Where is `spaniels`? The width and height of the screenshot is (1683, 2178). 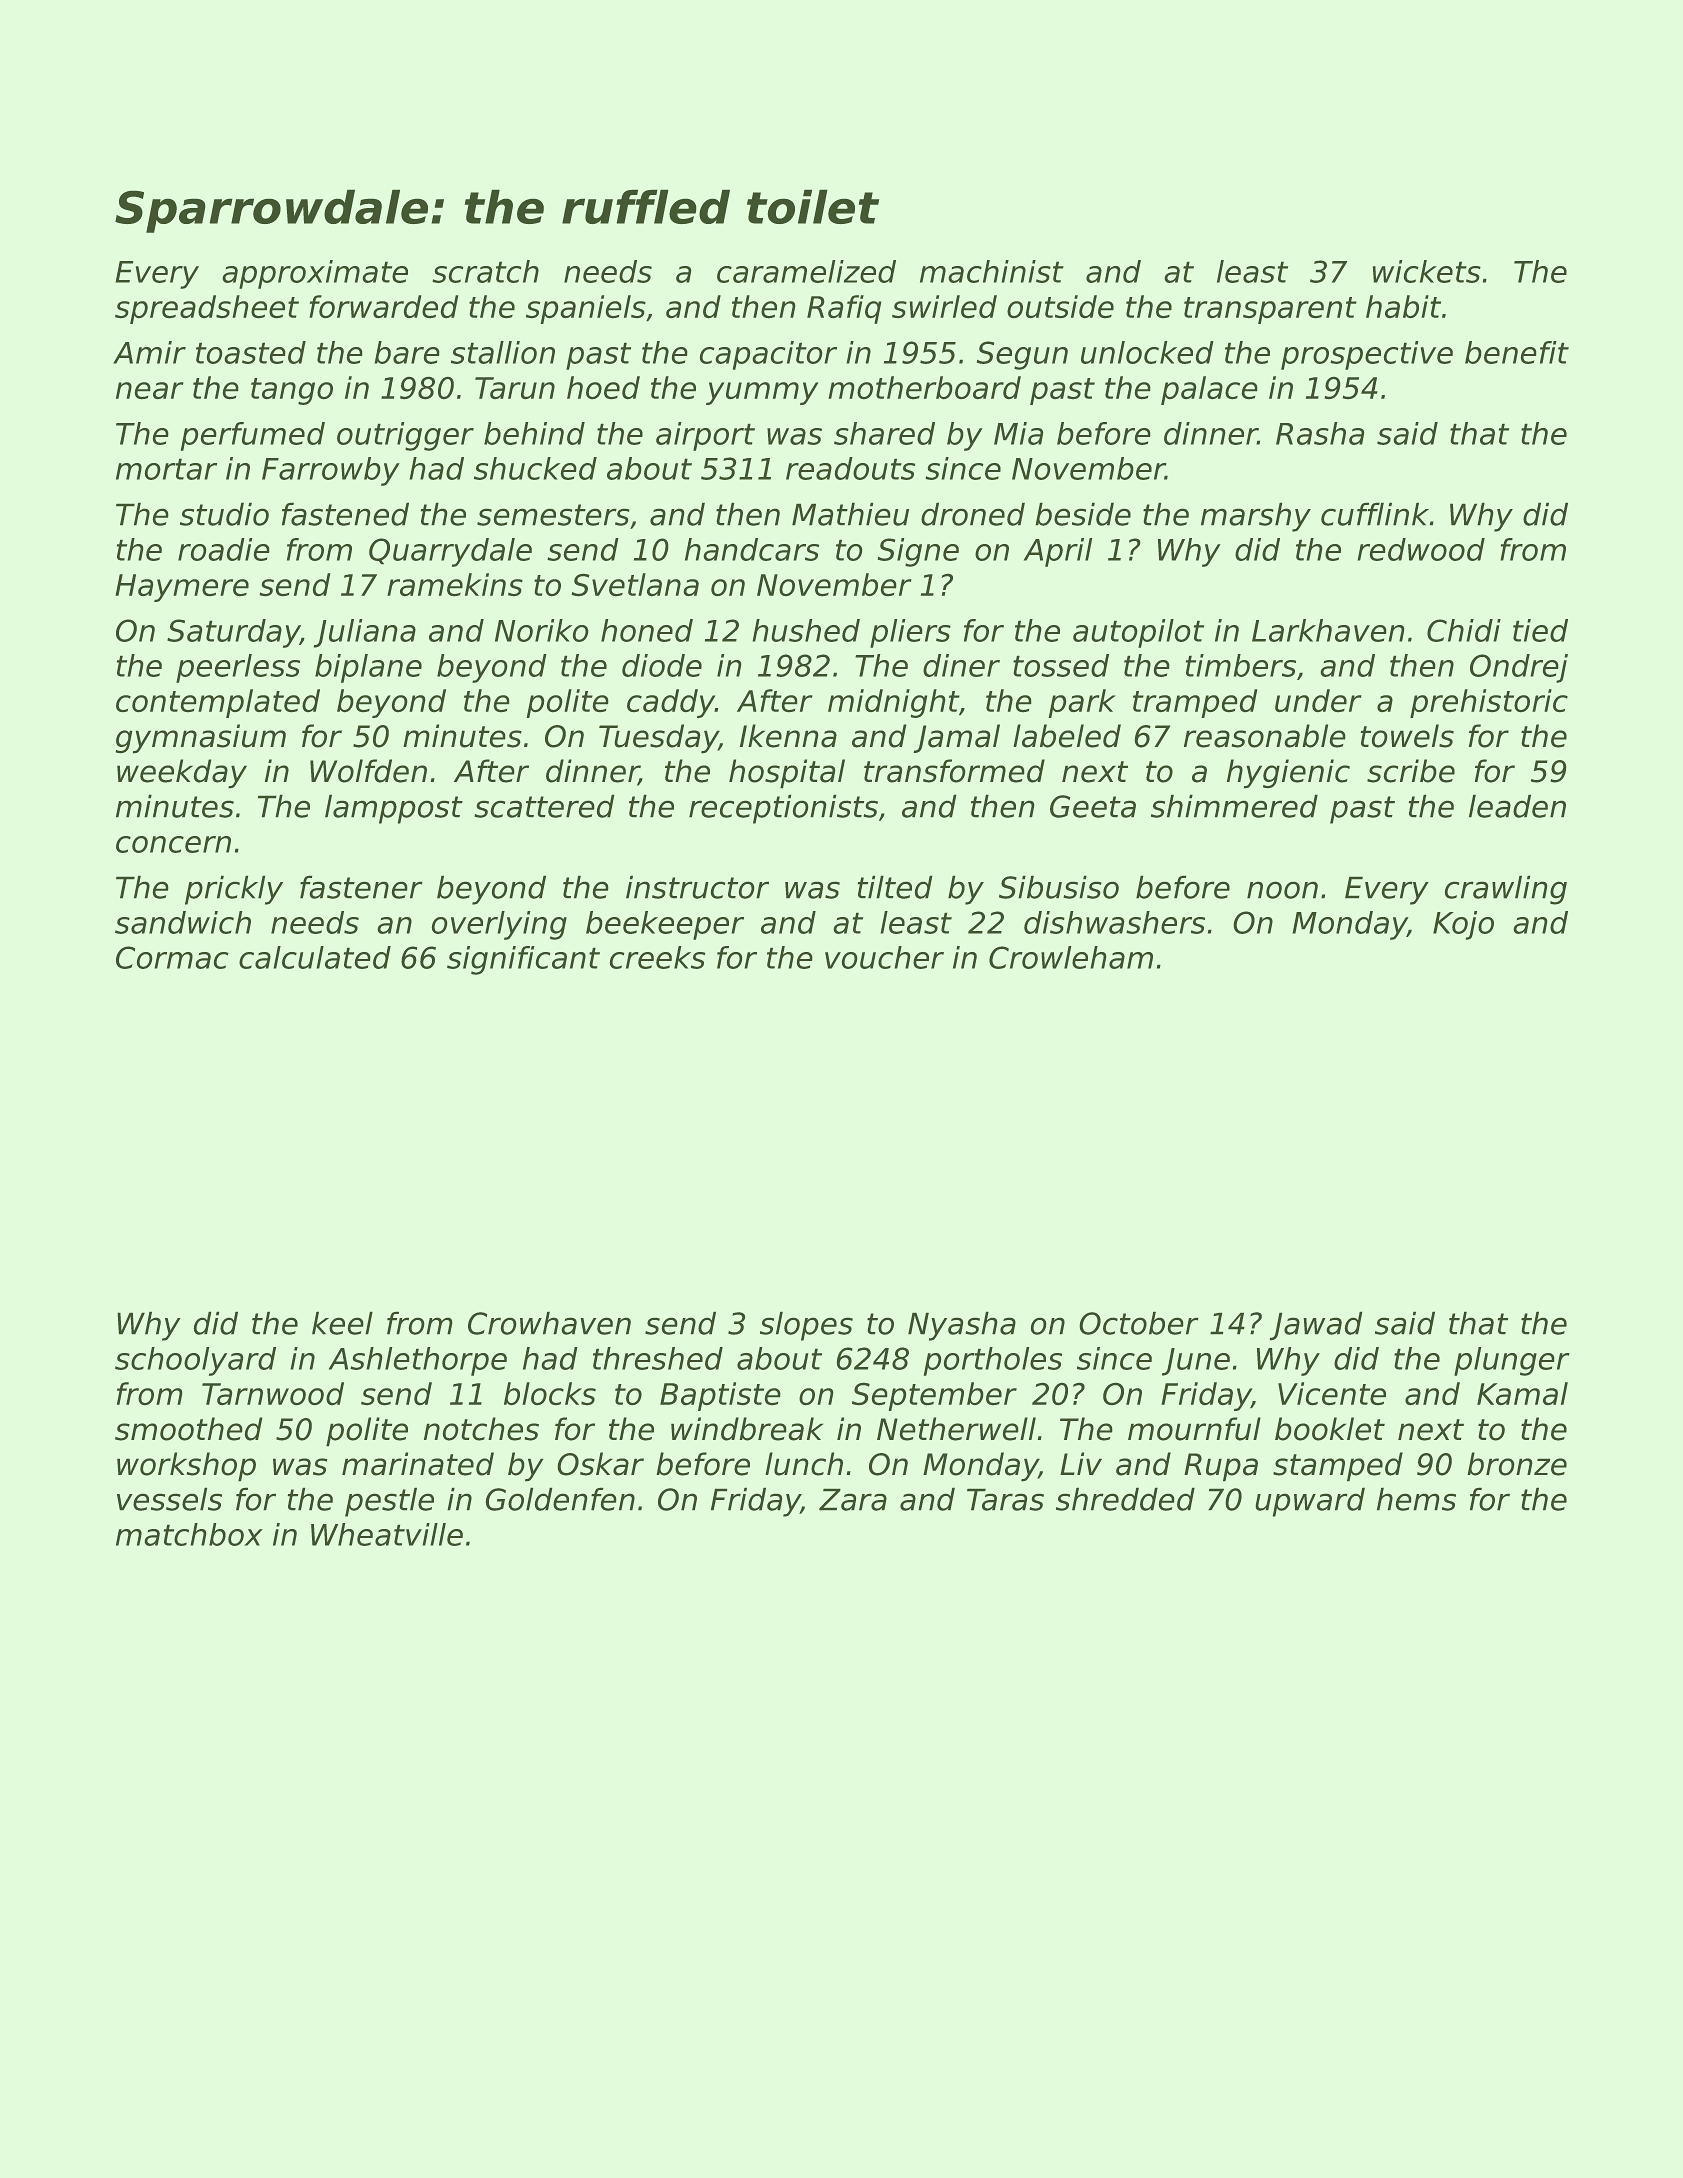
spaniels is located at coordinates (586, 309).
